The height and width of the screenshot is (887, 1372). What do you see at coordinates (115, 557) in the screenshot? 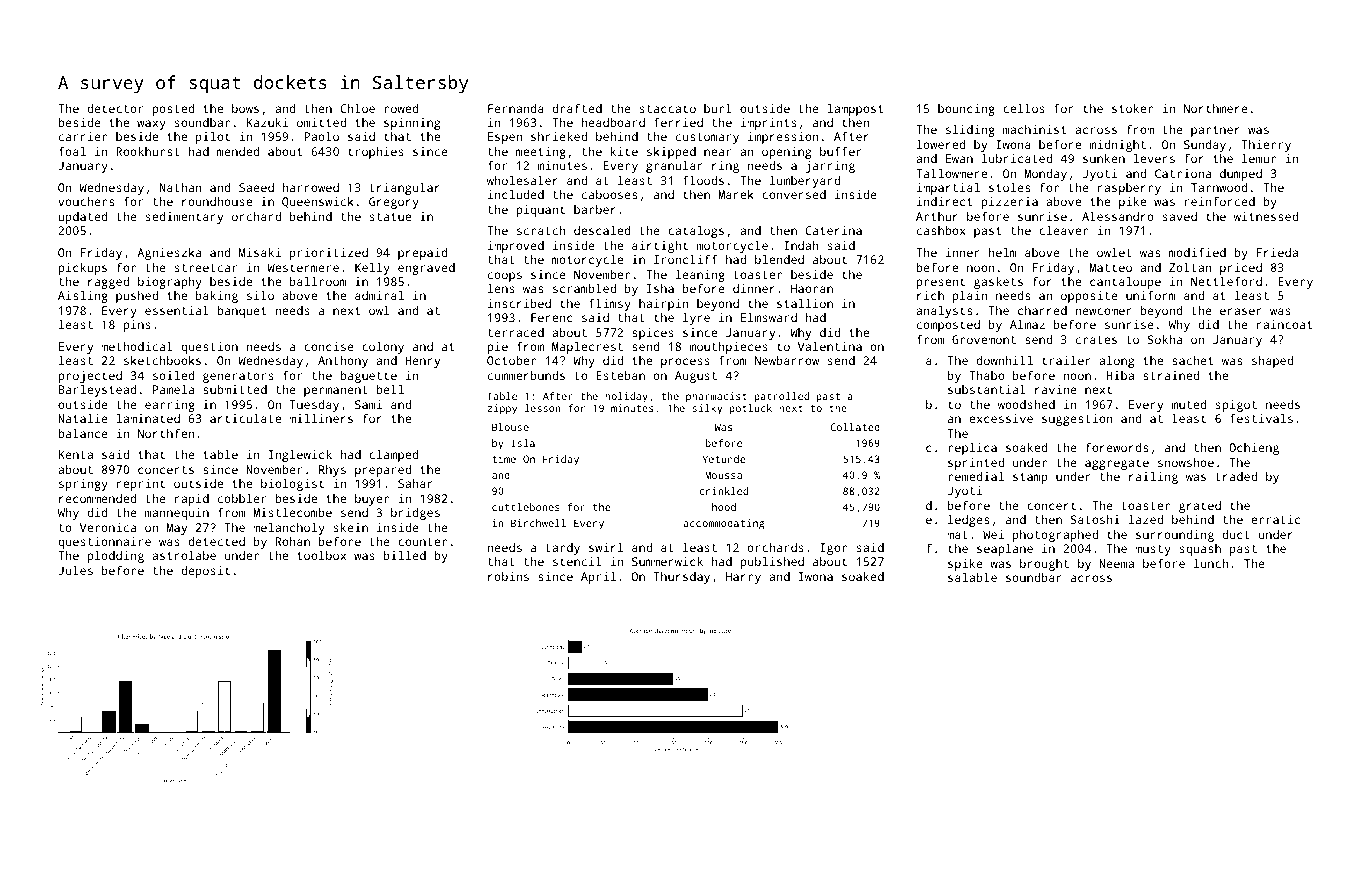
I see `plodding` at bounding box center [115, 557].
